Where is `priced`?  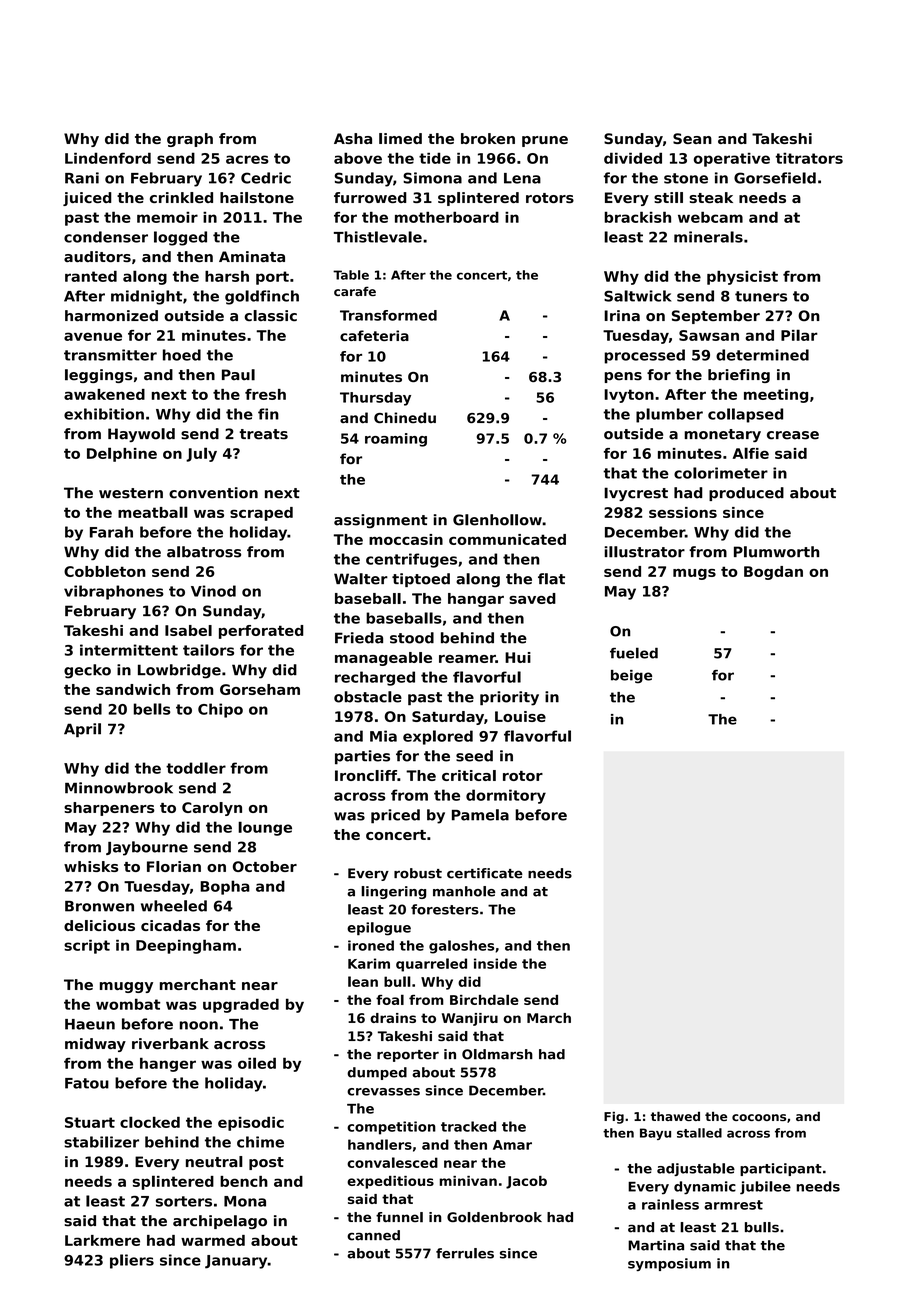 priced is located at coordinates (395, 816).
